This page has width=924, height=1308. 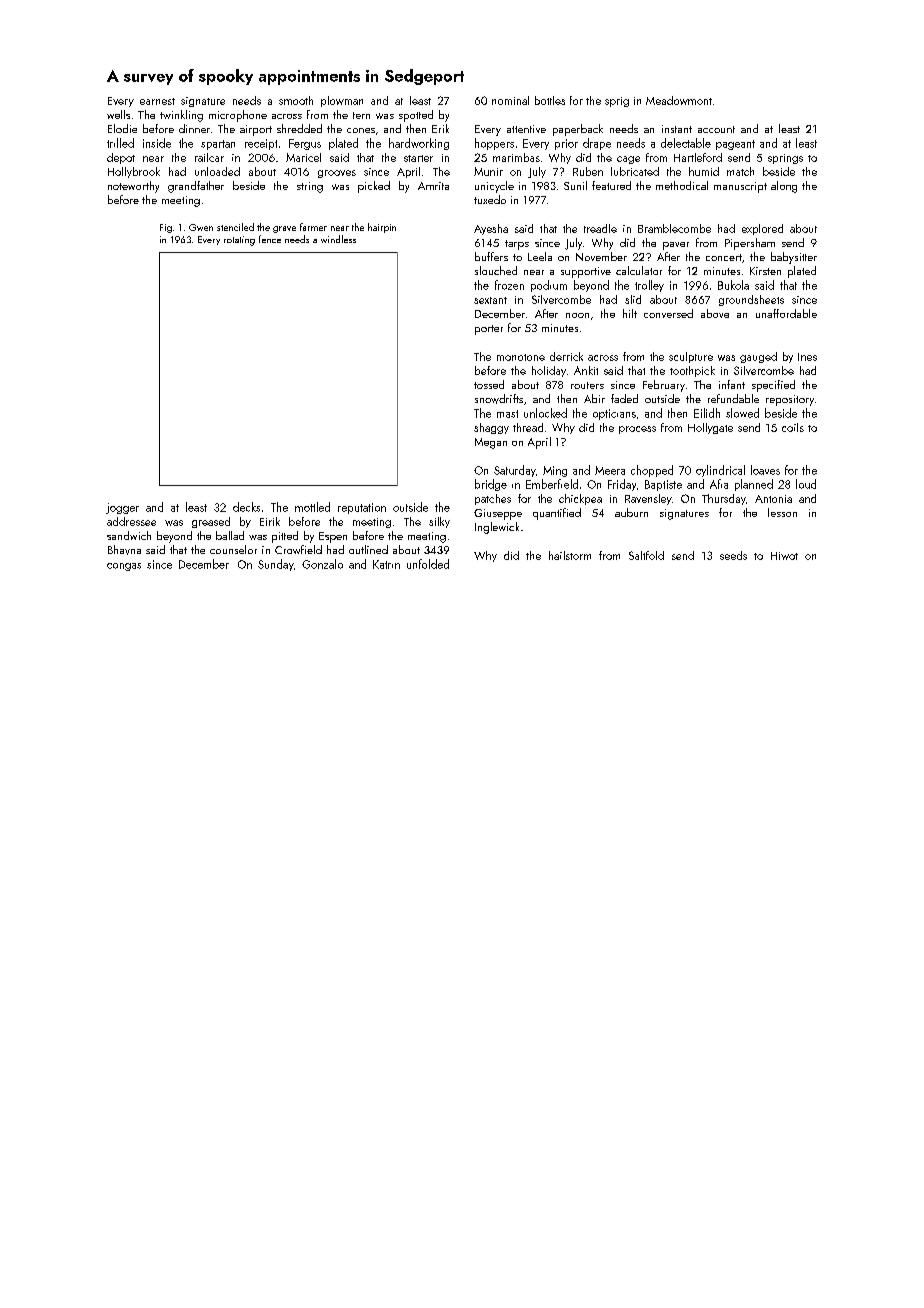 What do you see at coordinates (630, 313) in the page?
I see `hilt` at bounding box center [630, 313].
